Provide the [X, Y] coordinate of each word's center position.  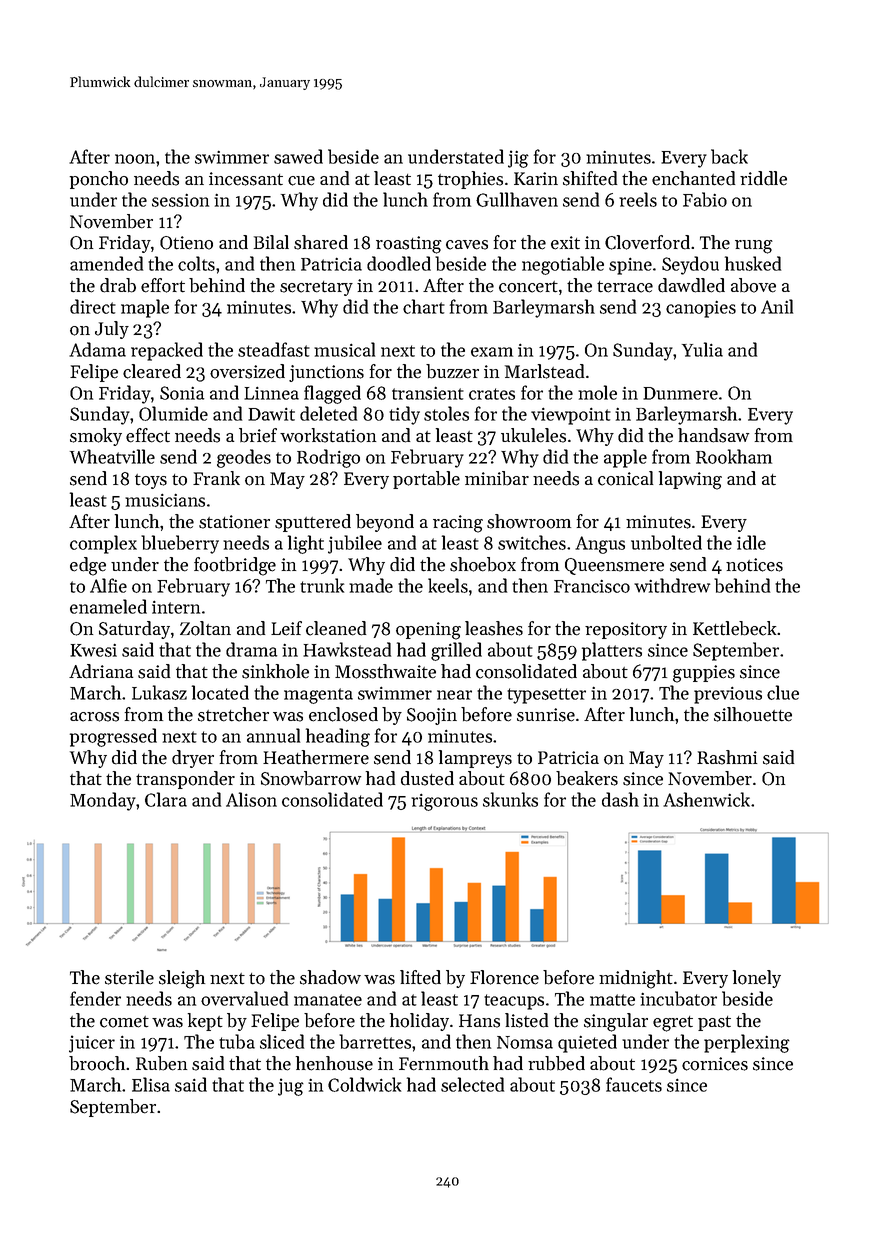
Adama [97, 349]
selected [472, 1084]
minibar [497, 478]
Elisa [151, 1084]
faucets [634, 1084]
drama [251, 649]
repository [626, 630]
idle [751, 542]
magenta [318, 696]
